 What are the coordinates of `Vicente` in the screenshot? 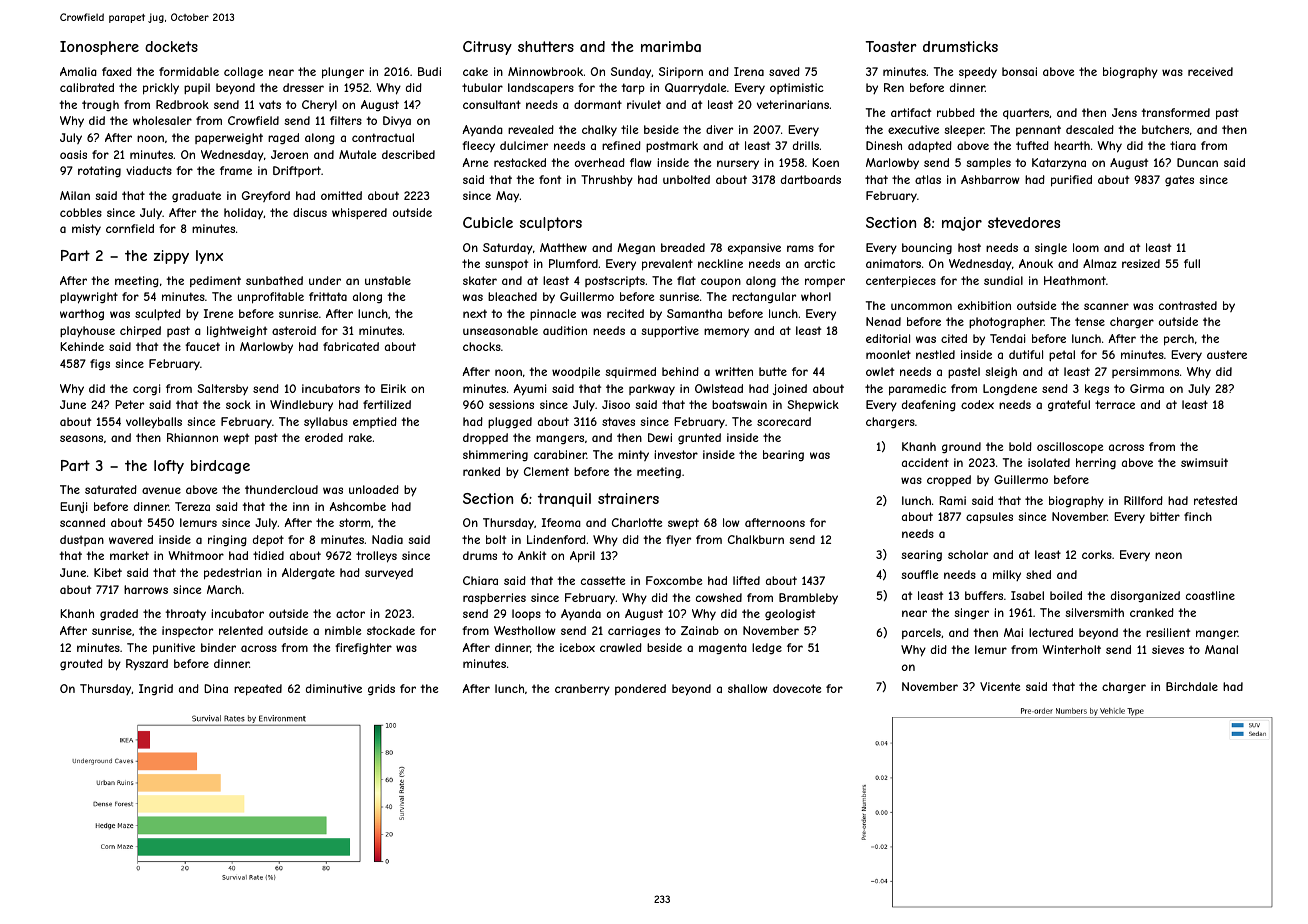 It's located at (1000, 686).
